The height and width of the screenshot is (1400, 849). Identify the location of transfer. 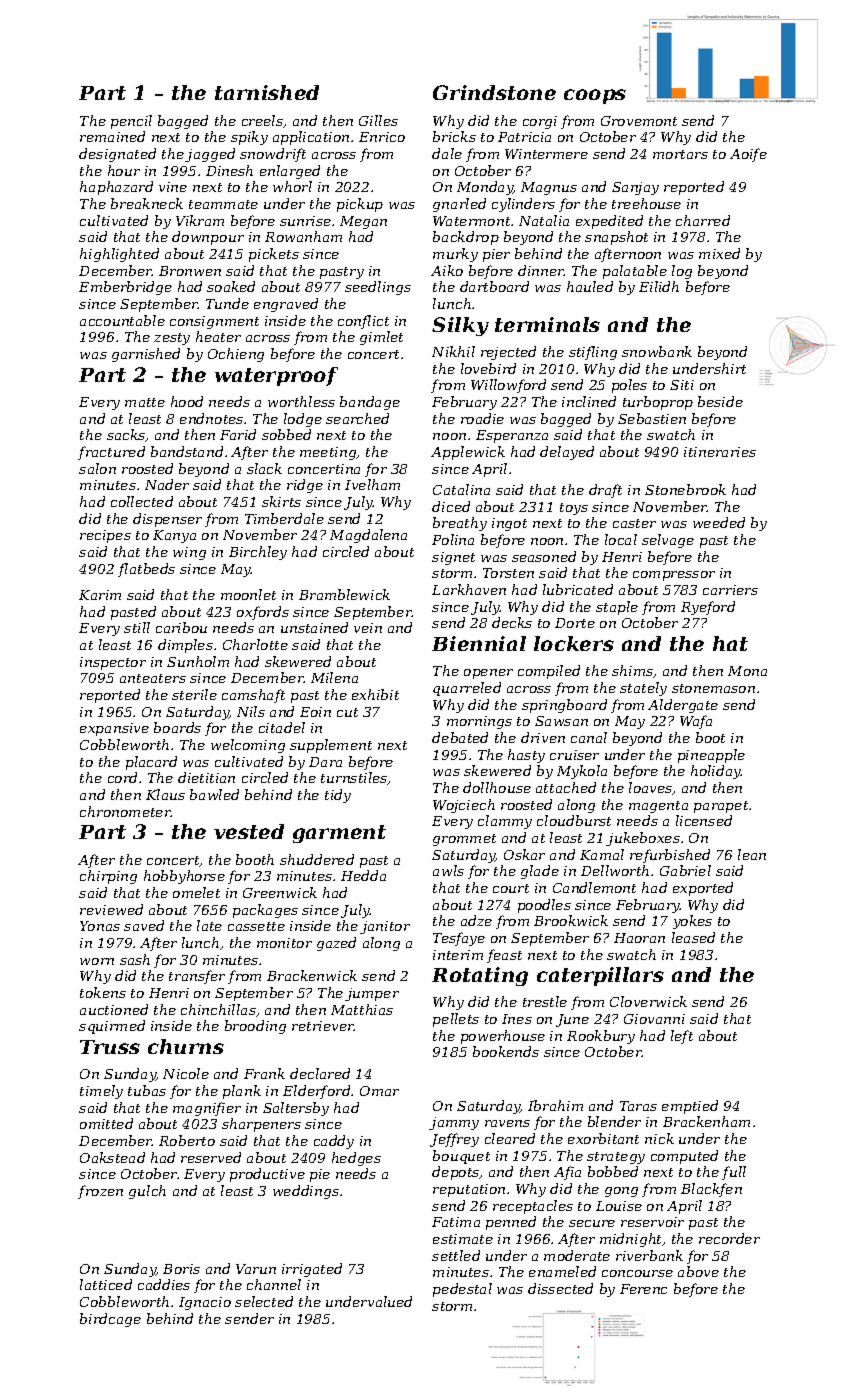
(197, 977).
